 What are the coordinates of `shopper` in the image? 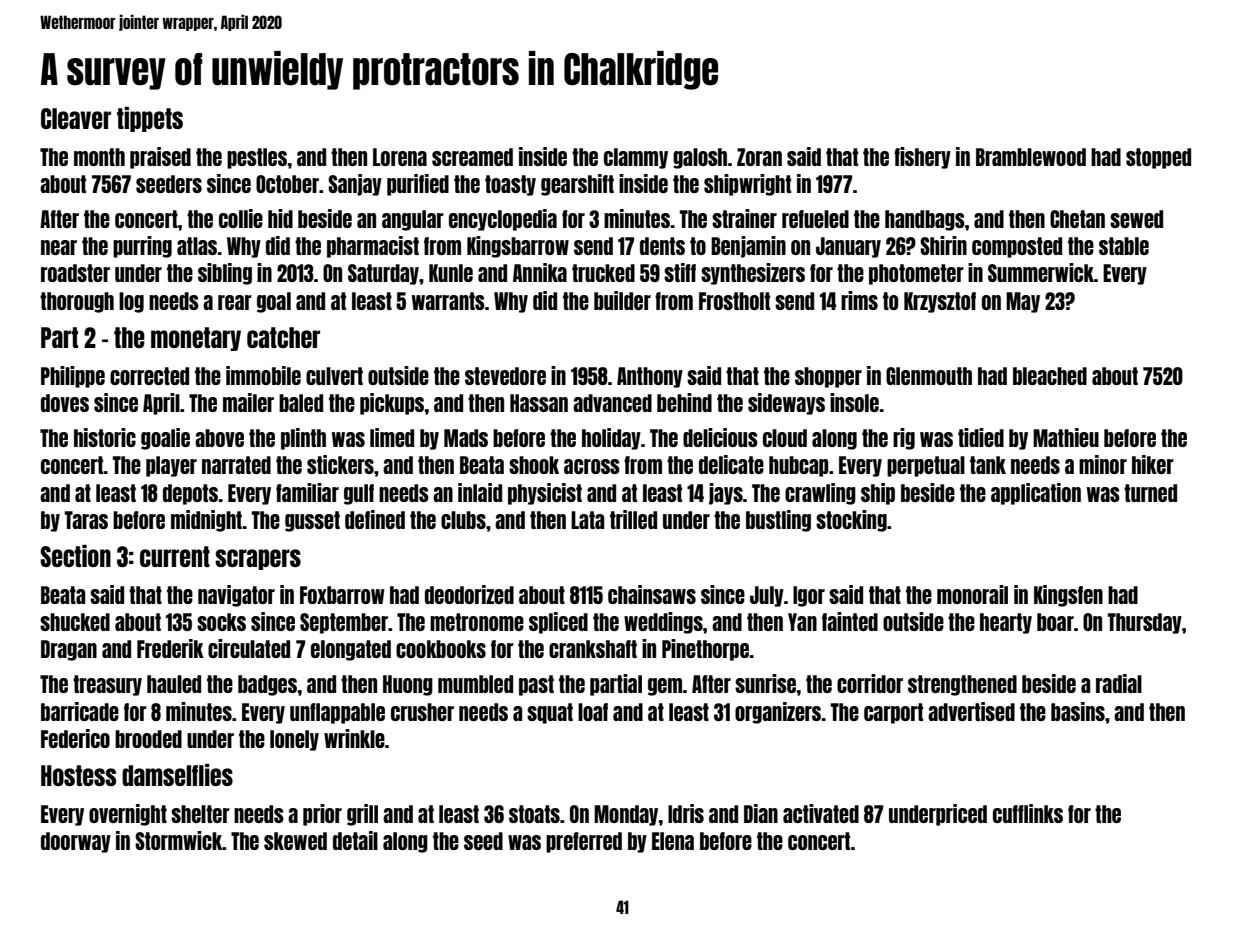 It's located at (828, 377).
